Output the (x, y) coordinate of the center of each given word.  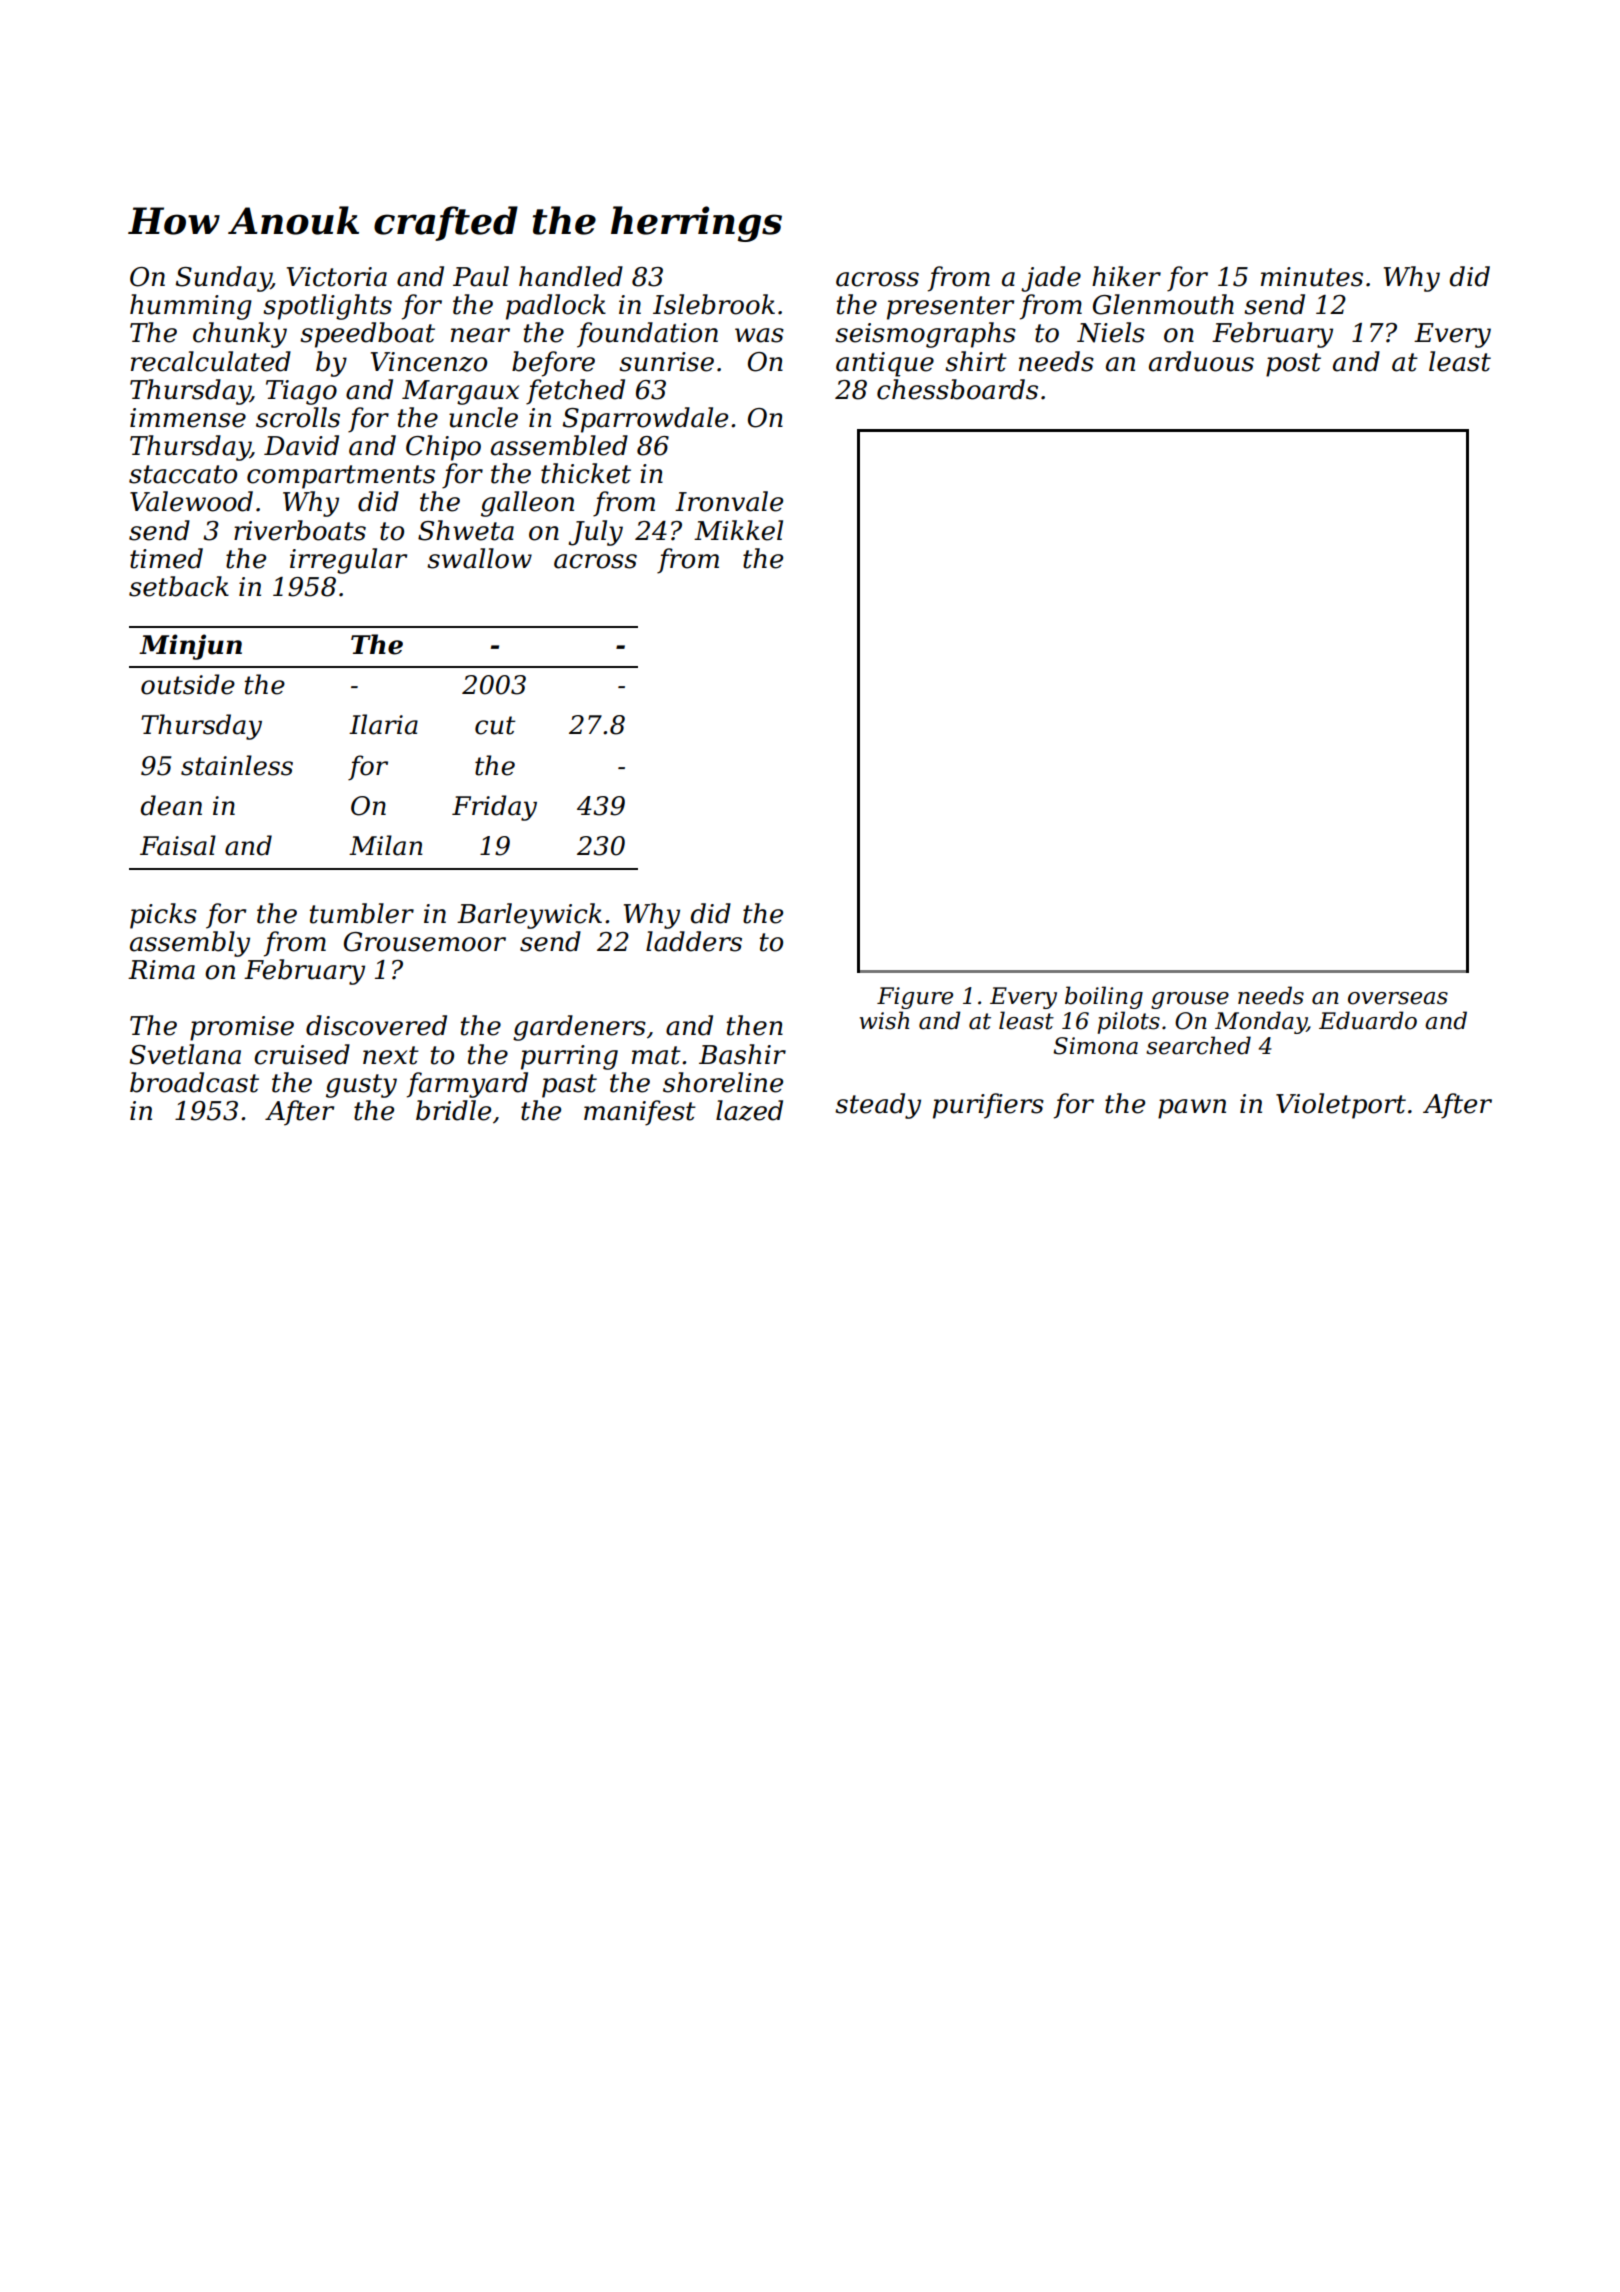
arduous (1201, 361)
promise (242, 1028)
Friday (494, 808)
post (1293, 365)
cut (495, 725)
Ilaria (383, 724)
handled (571, 276)
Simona (1095, 1046)
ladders (694, 941)
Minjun (190, 647)
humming (191, 307)
